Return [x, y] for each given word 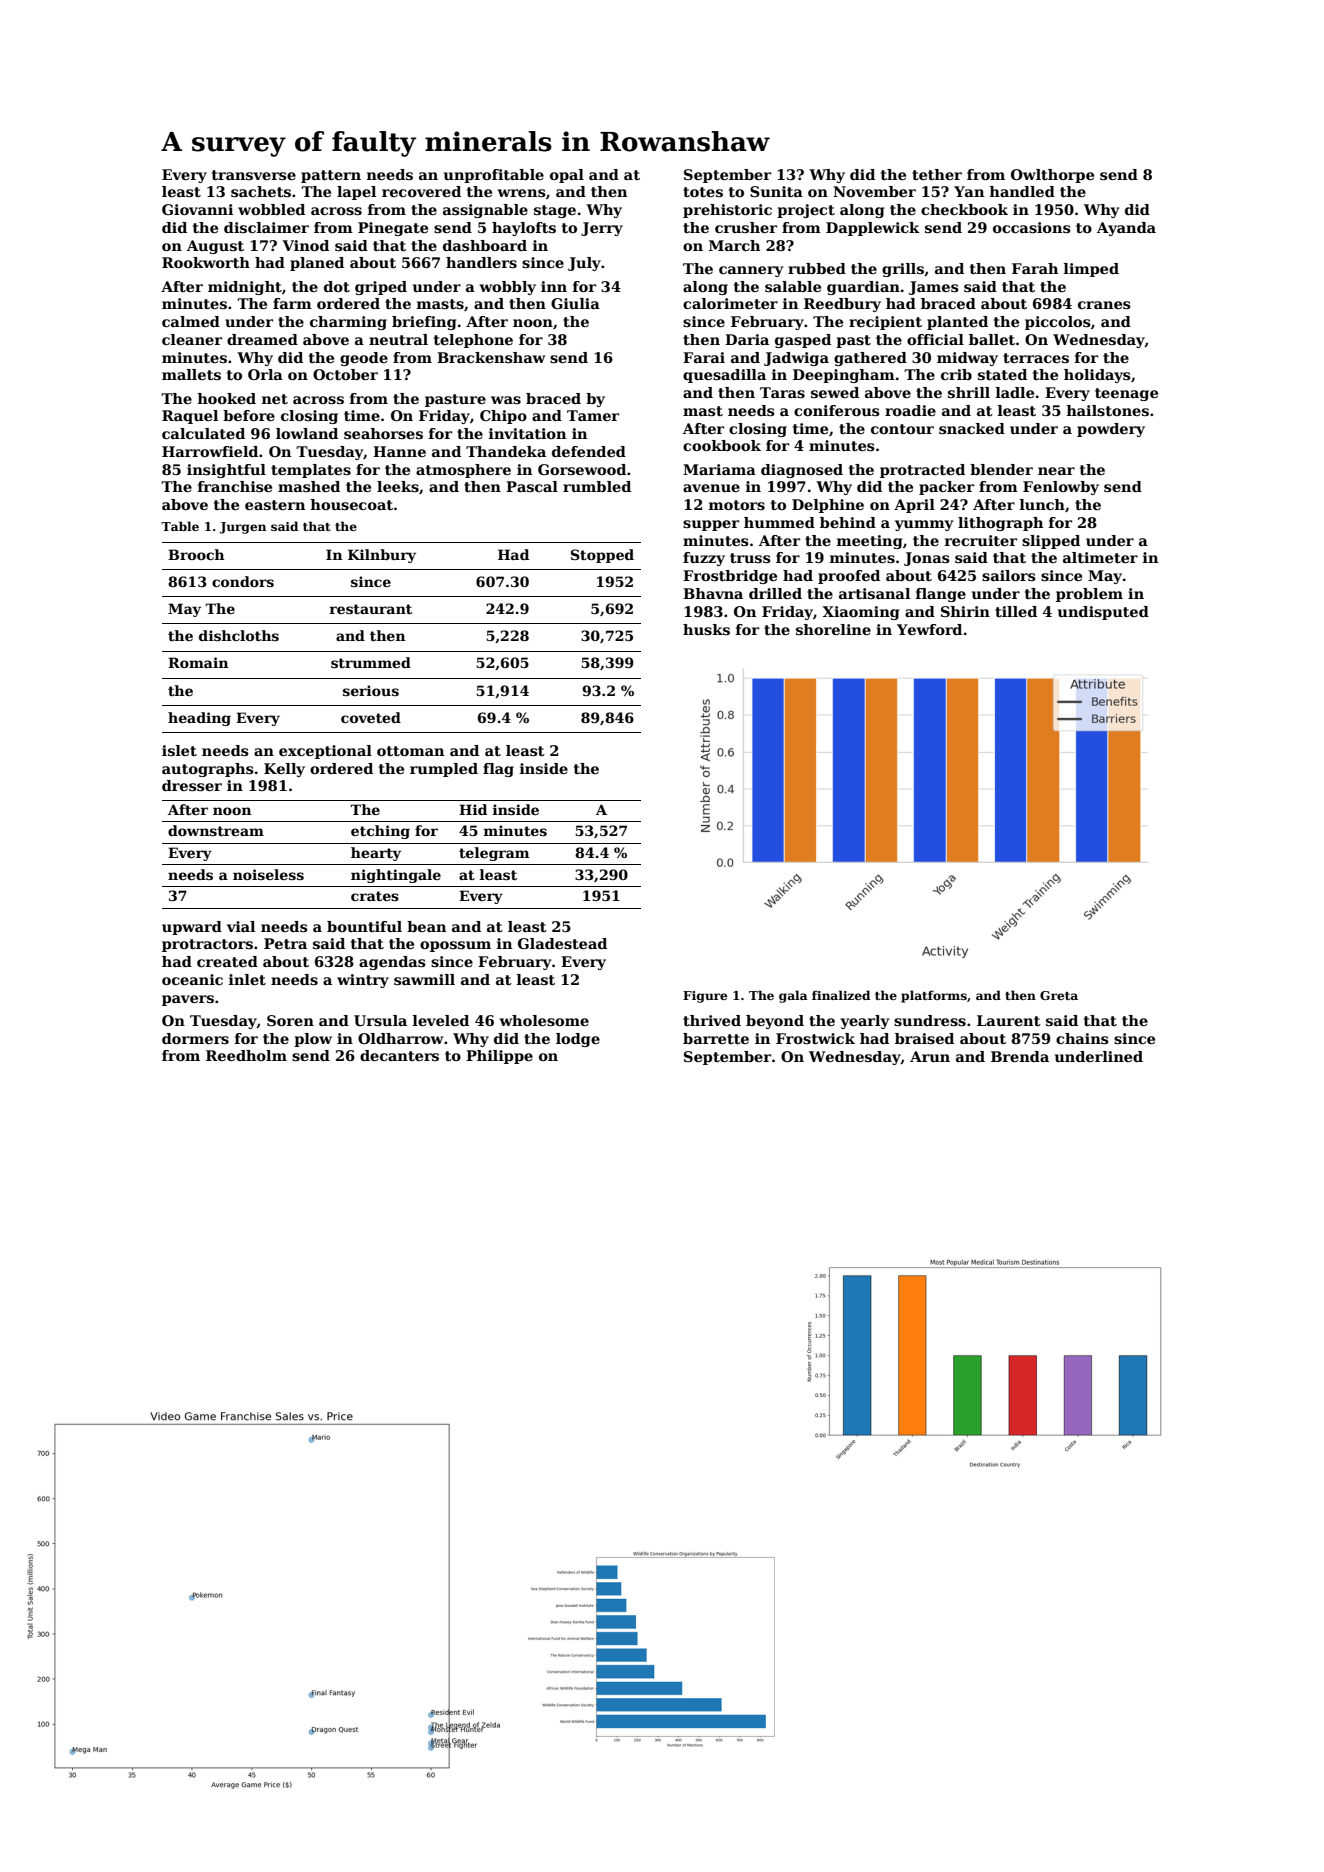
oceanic [192, 979]
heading [199, 719]
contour [902, 429]
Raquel [190, 417]
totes [703, 192]
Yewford [929, 629]
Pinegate [393, 229]
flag [498, 770]
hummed [779, 522]
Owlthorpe [1052, 176]
